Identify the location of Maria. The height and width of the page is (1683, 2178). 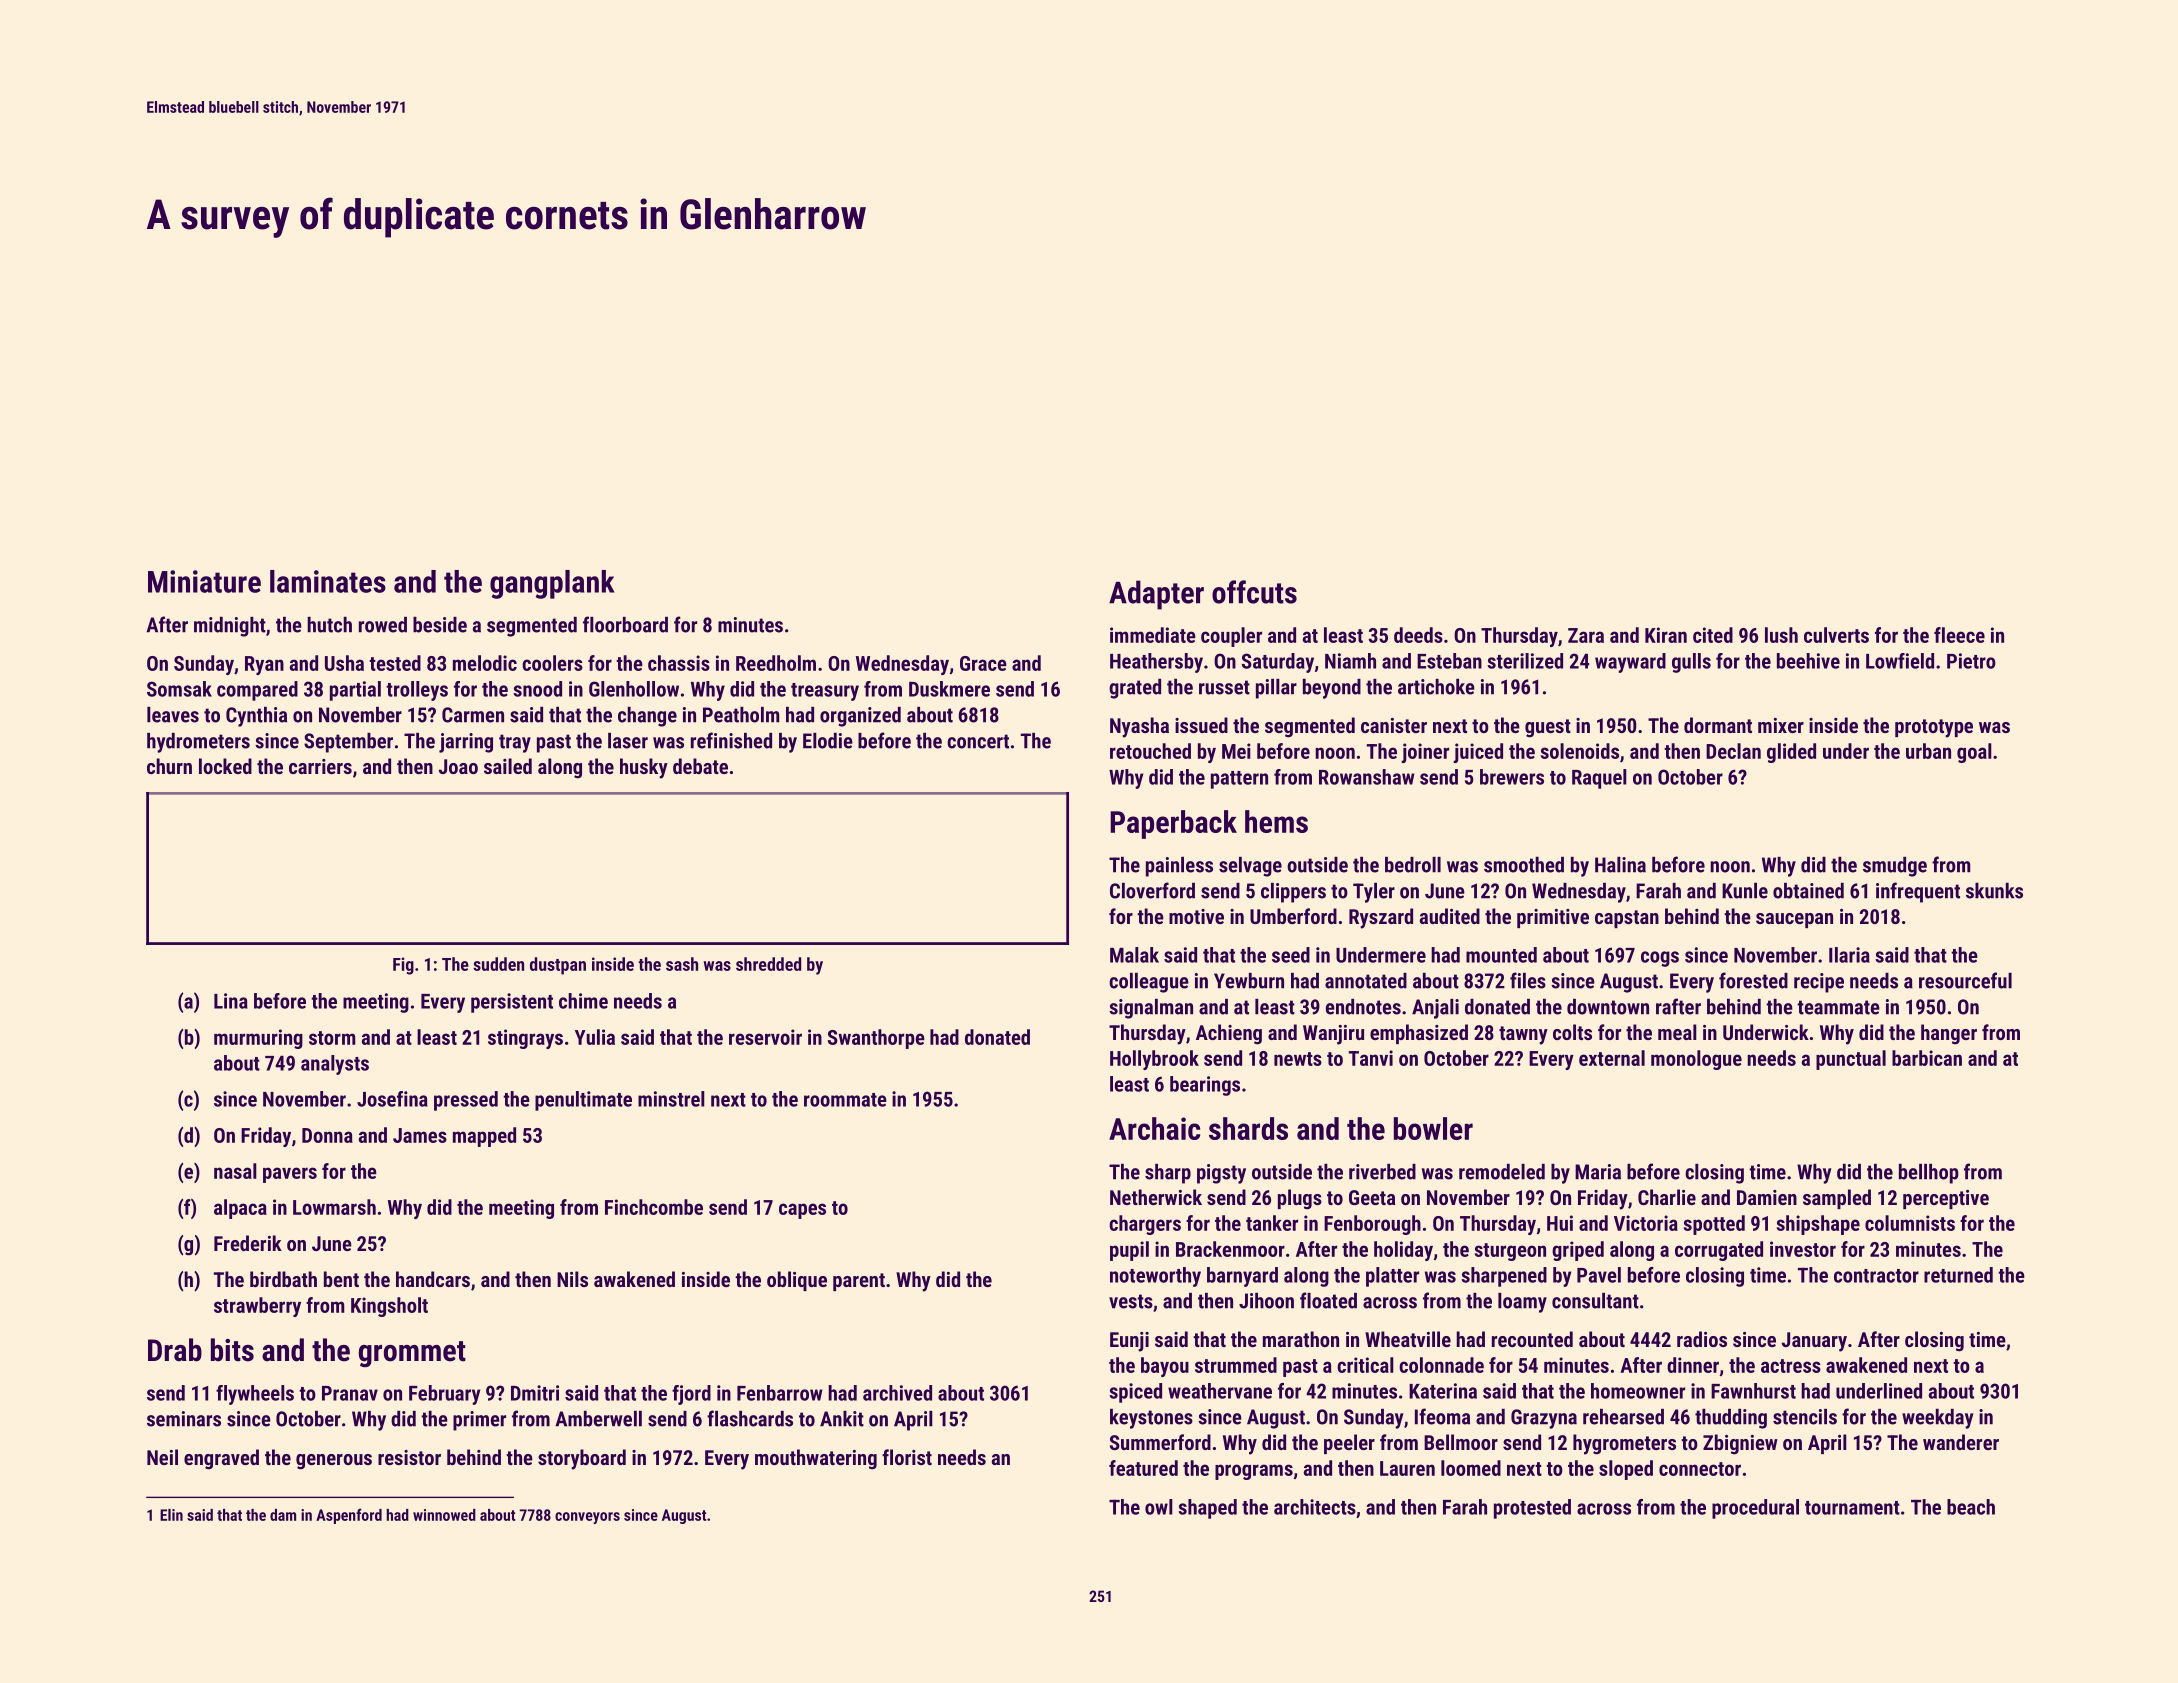
(1598, 1172).
